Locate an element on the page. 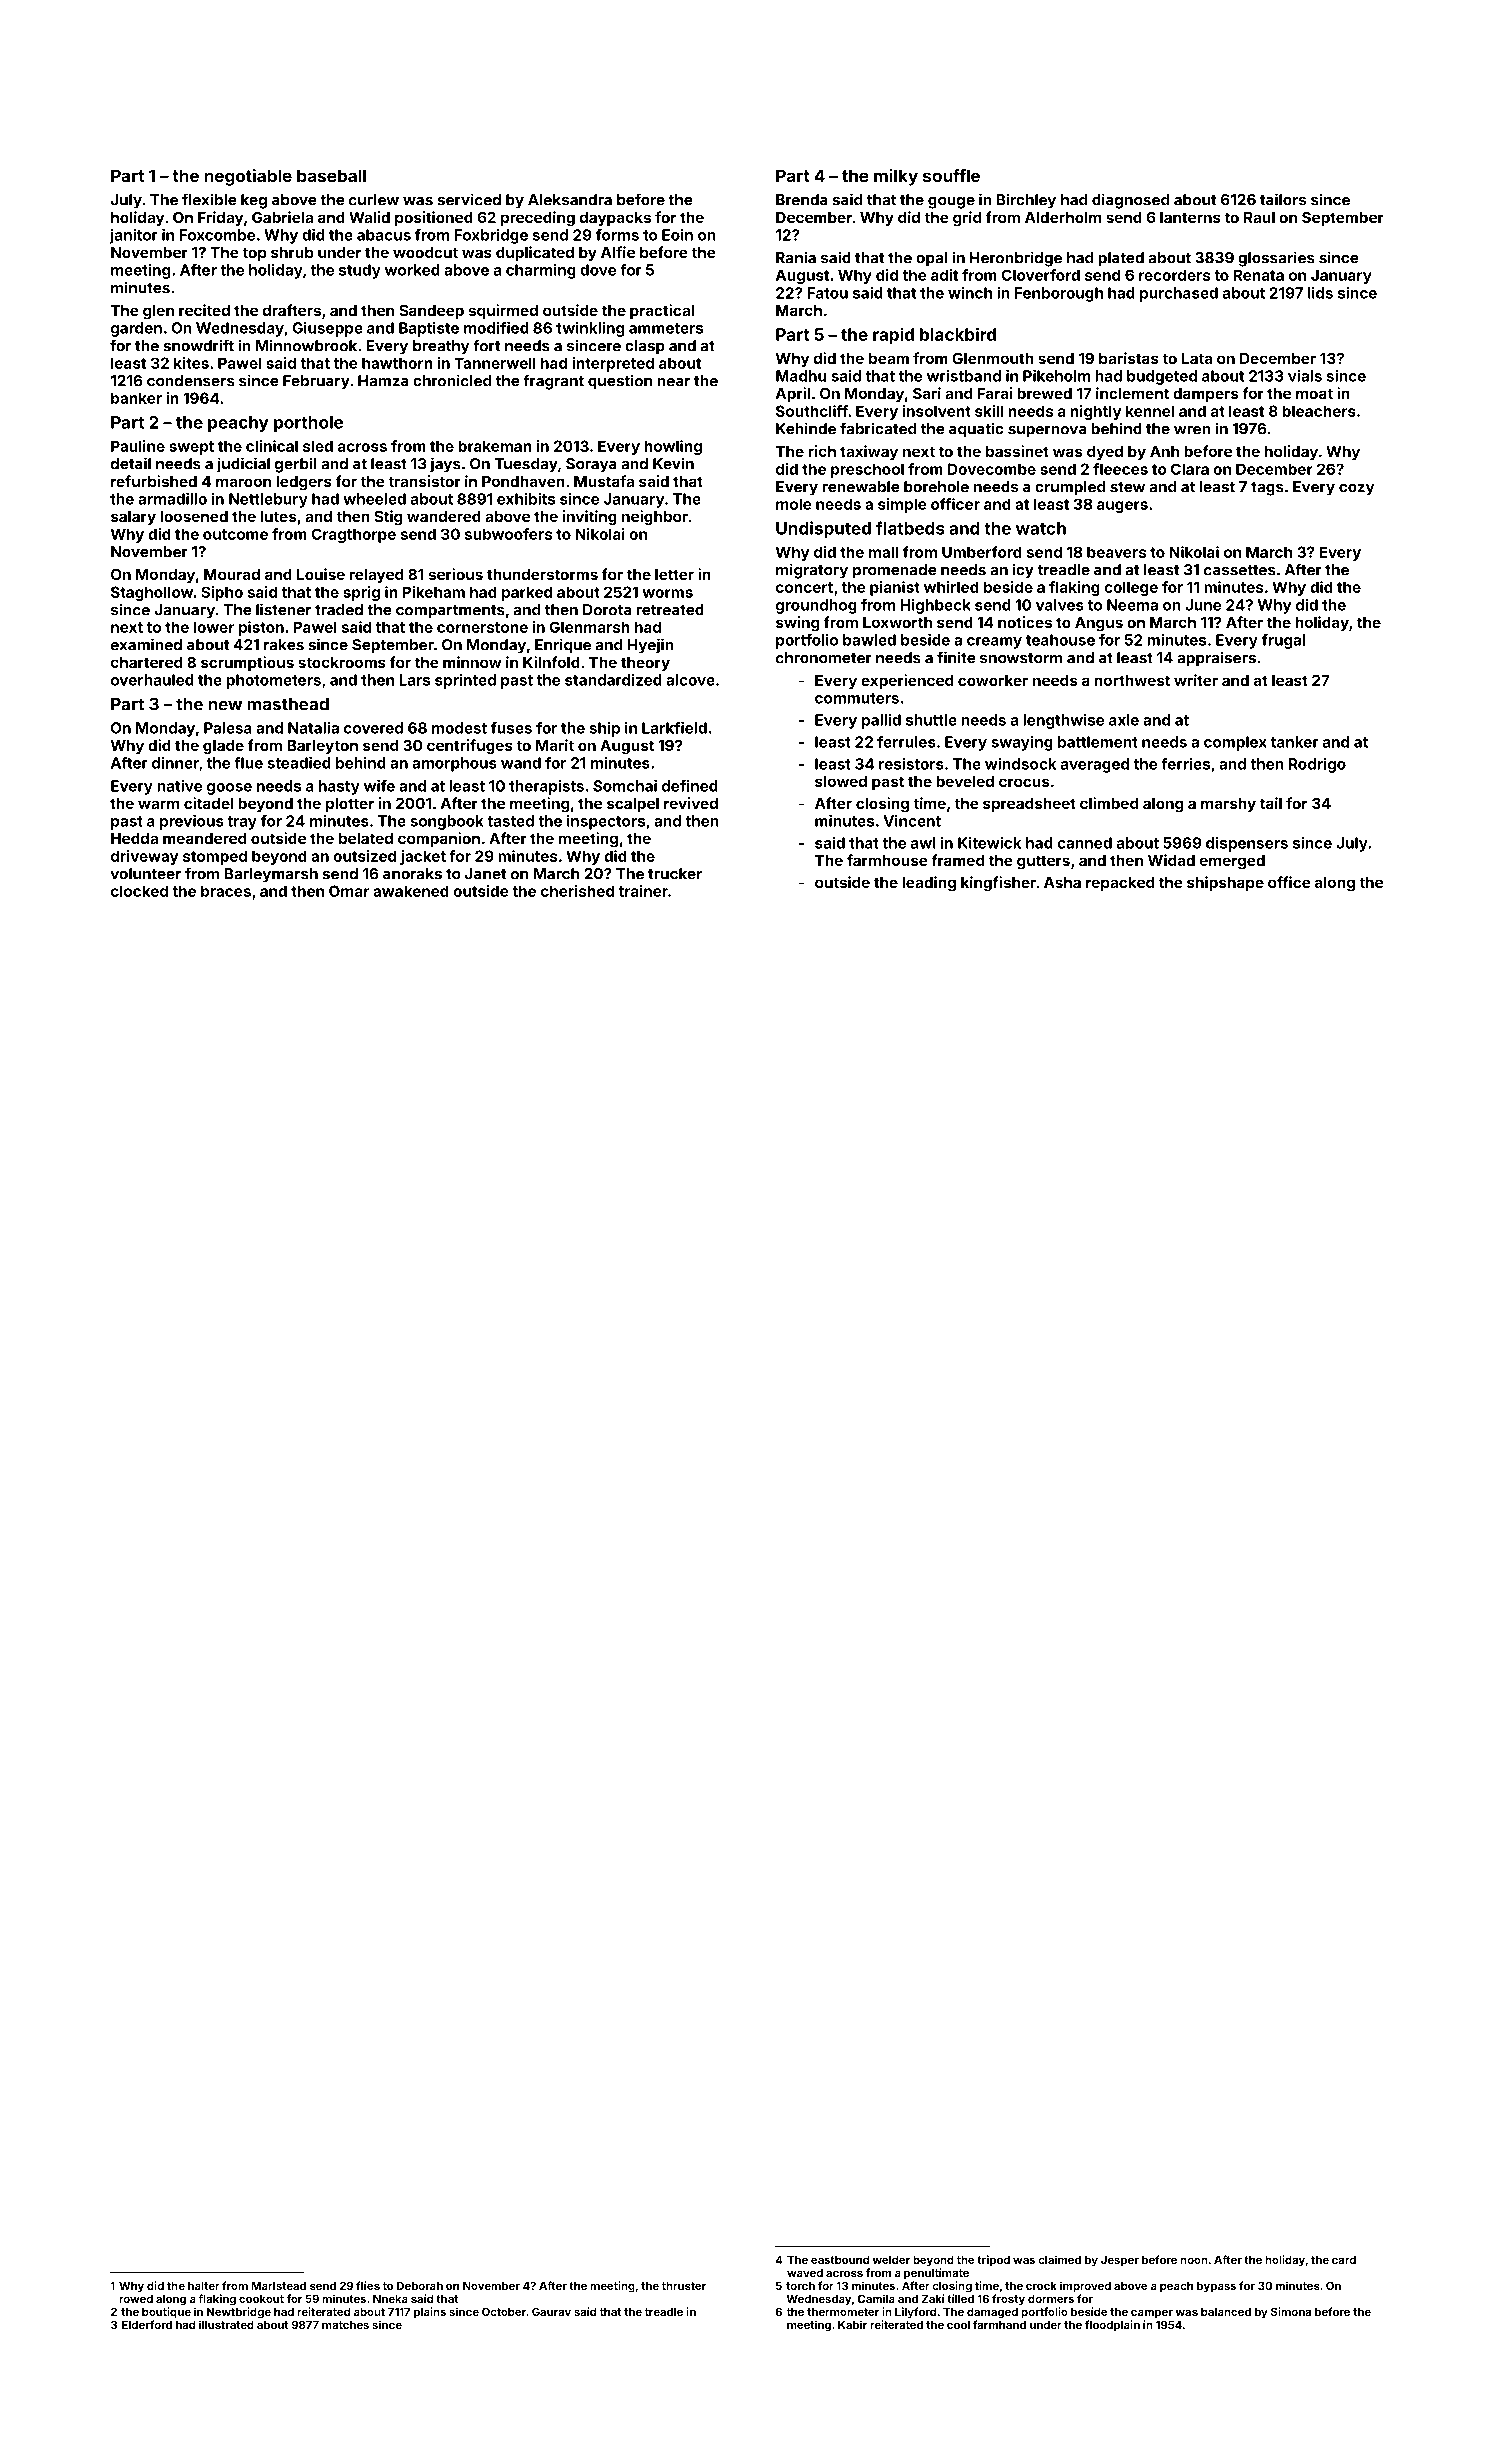 The width and height of the document is (1496, 2464). Brenda is located at coordinates (802, 200).
